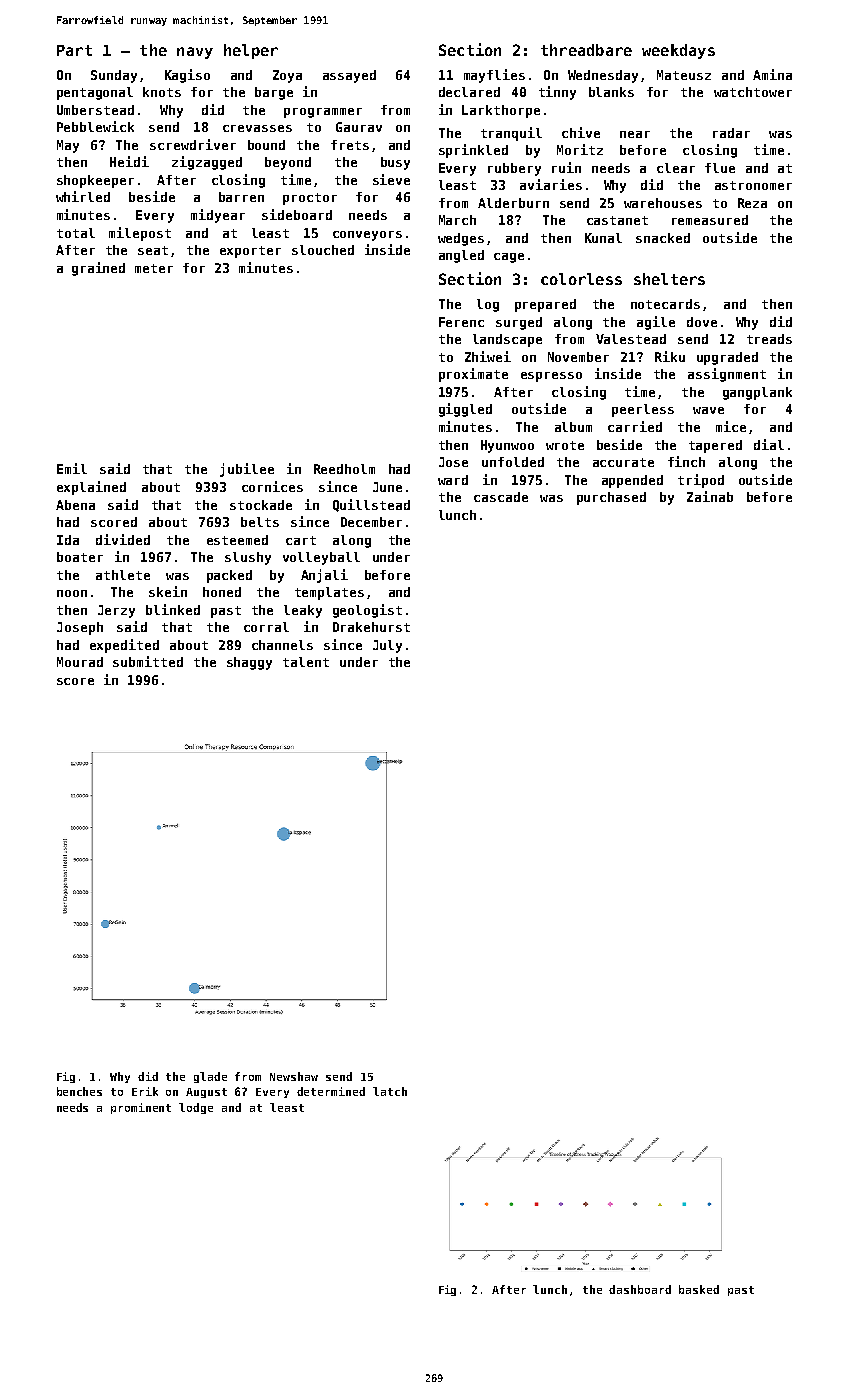 The width and height of the page is (849, 1400). What do you see at coordinates (757, 393) in the page?
I see `gangplank` at bounding box center [757, 393].
